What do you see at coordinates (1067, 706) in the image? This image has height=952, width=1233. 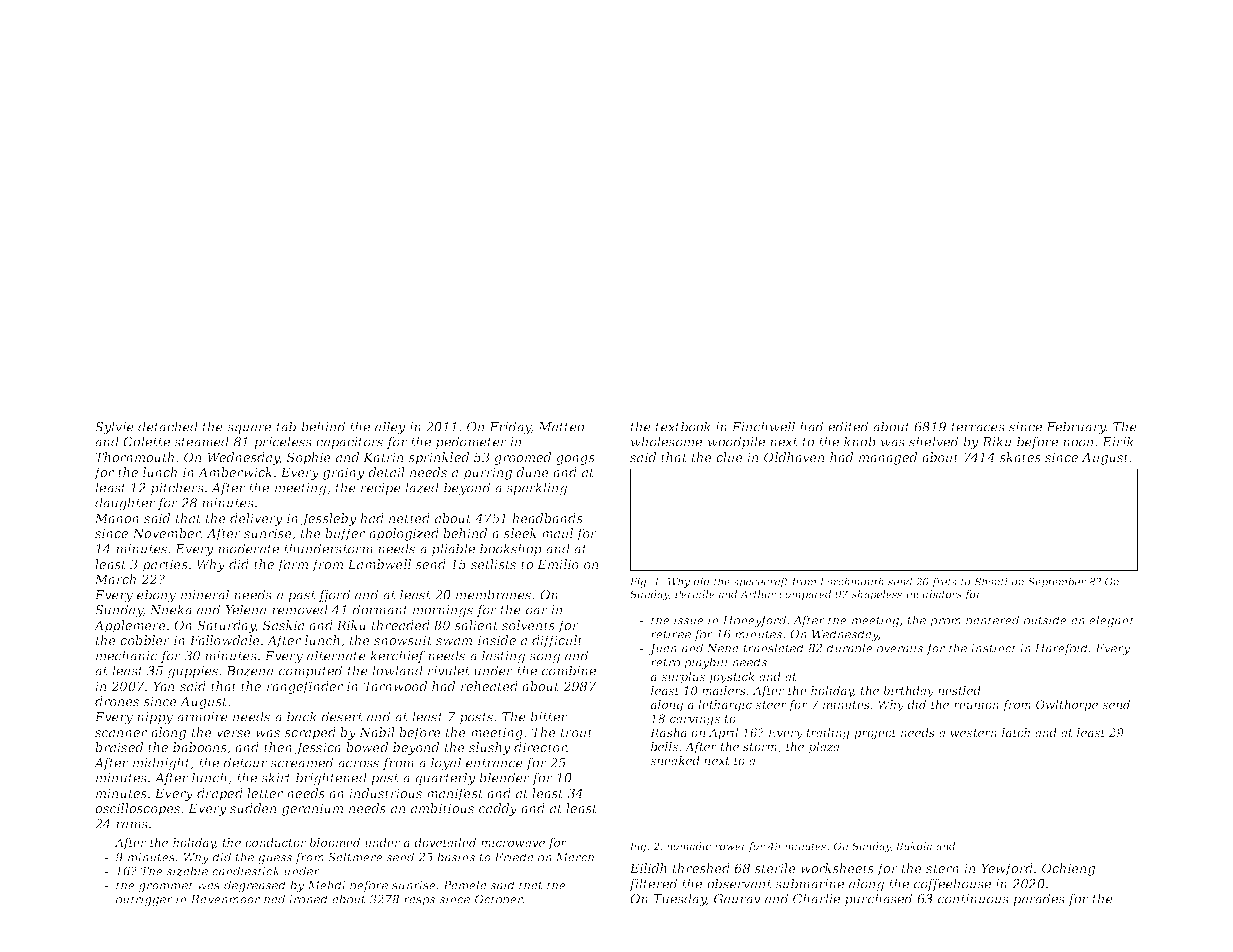 I see `Owlthorpe` at bounding box center [1067, 706].
